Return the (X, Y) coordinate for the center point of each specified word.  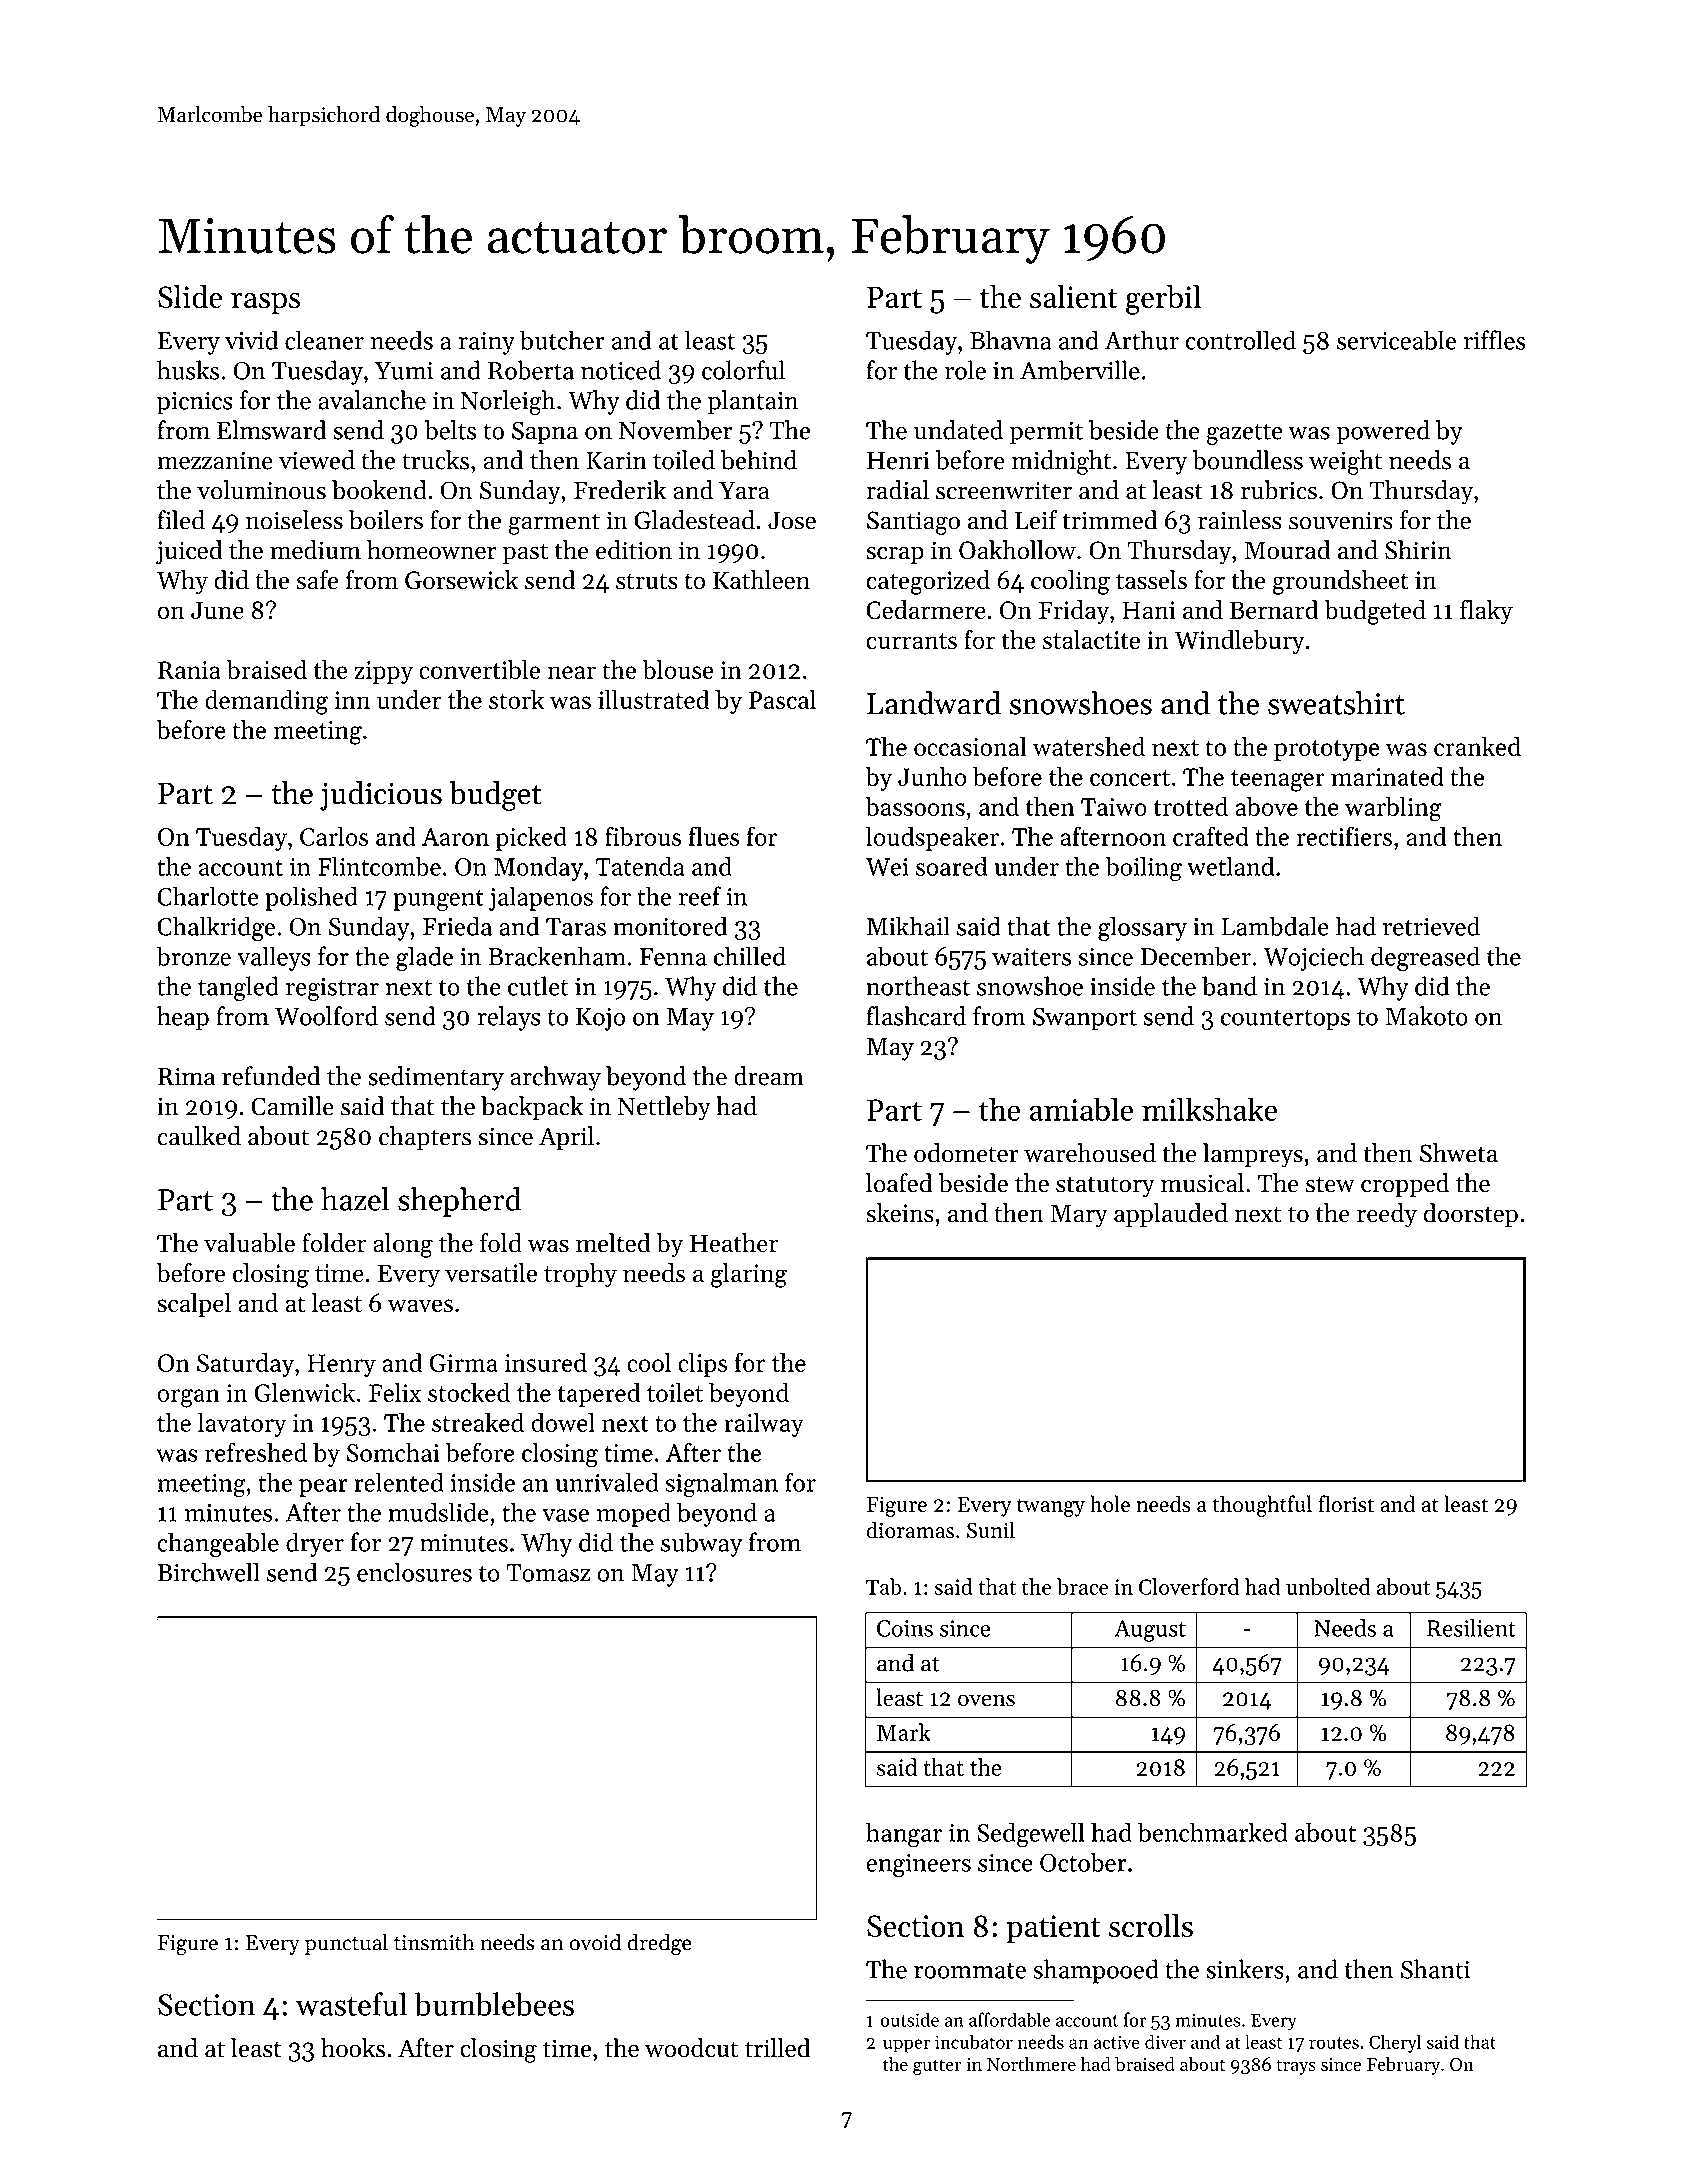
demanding (266, 702)
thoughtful (1262, 1506)
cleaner (324, 340)
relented (399, 1482)
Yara (744, 491)
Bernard (1274, 609)
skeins (900, 1213)
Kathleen (761, 580)
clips (702, 1365)
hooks (353, 2048)
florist (1346, 1503)
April (566, 1138)
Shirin (1418, 550)
